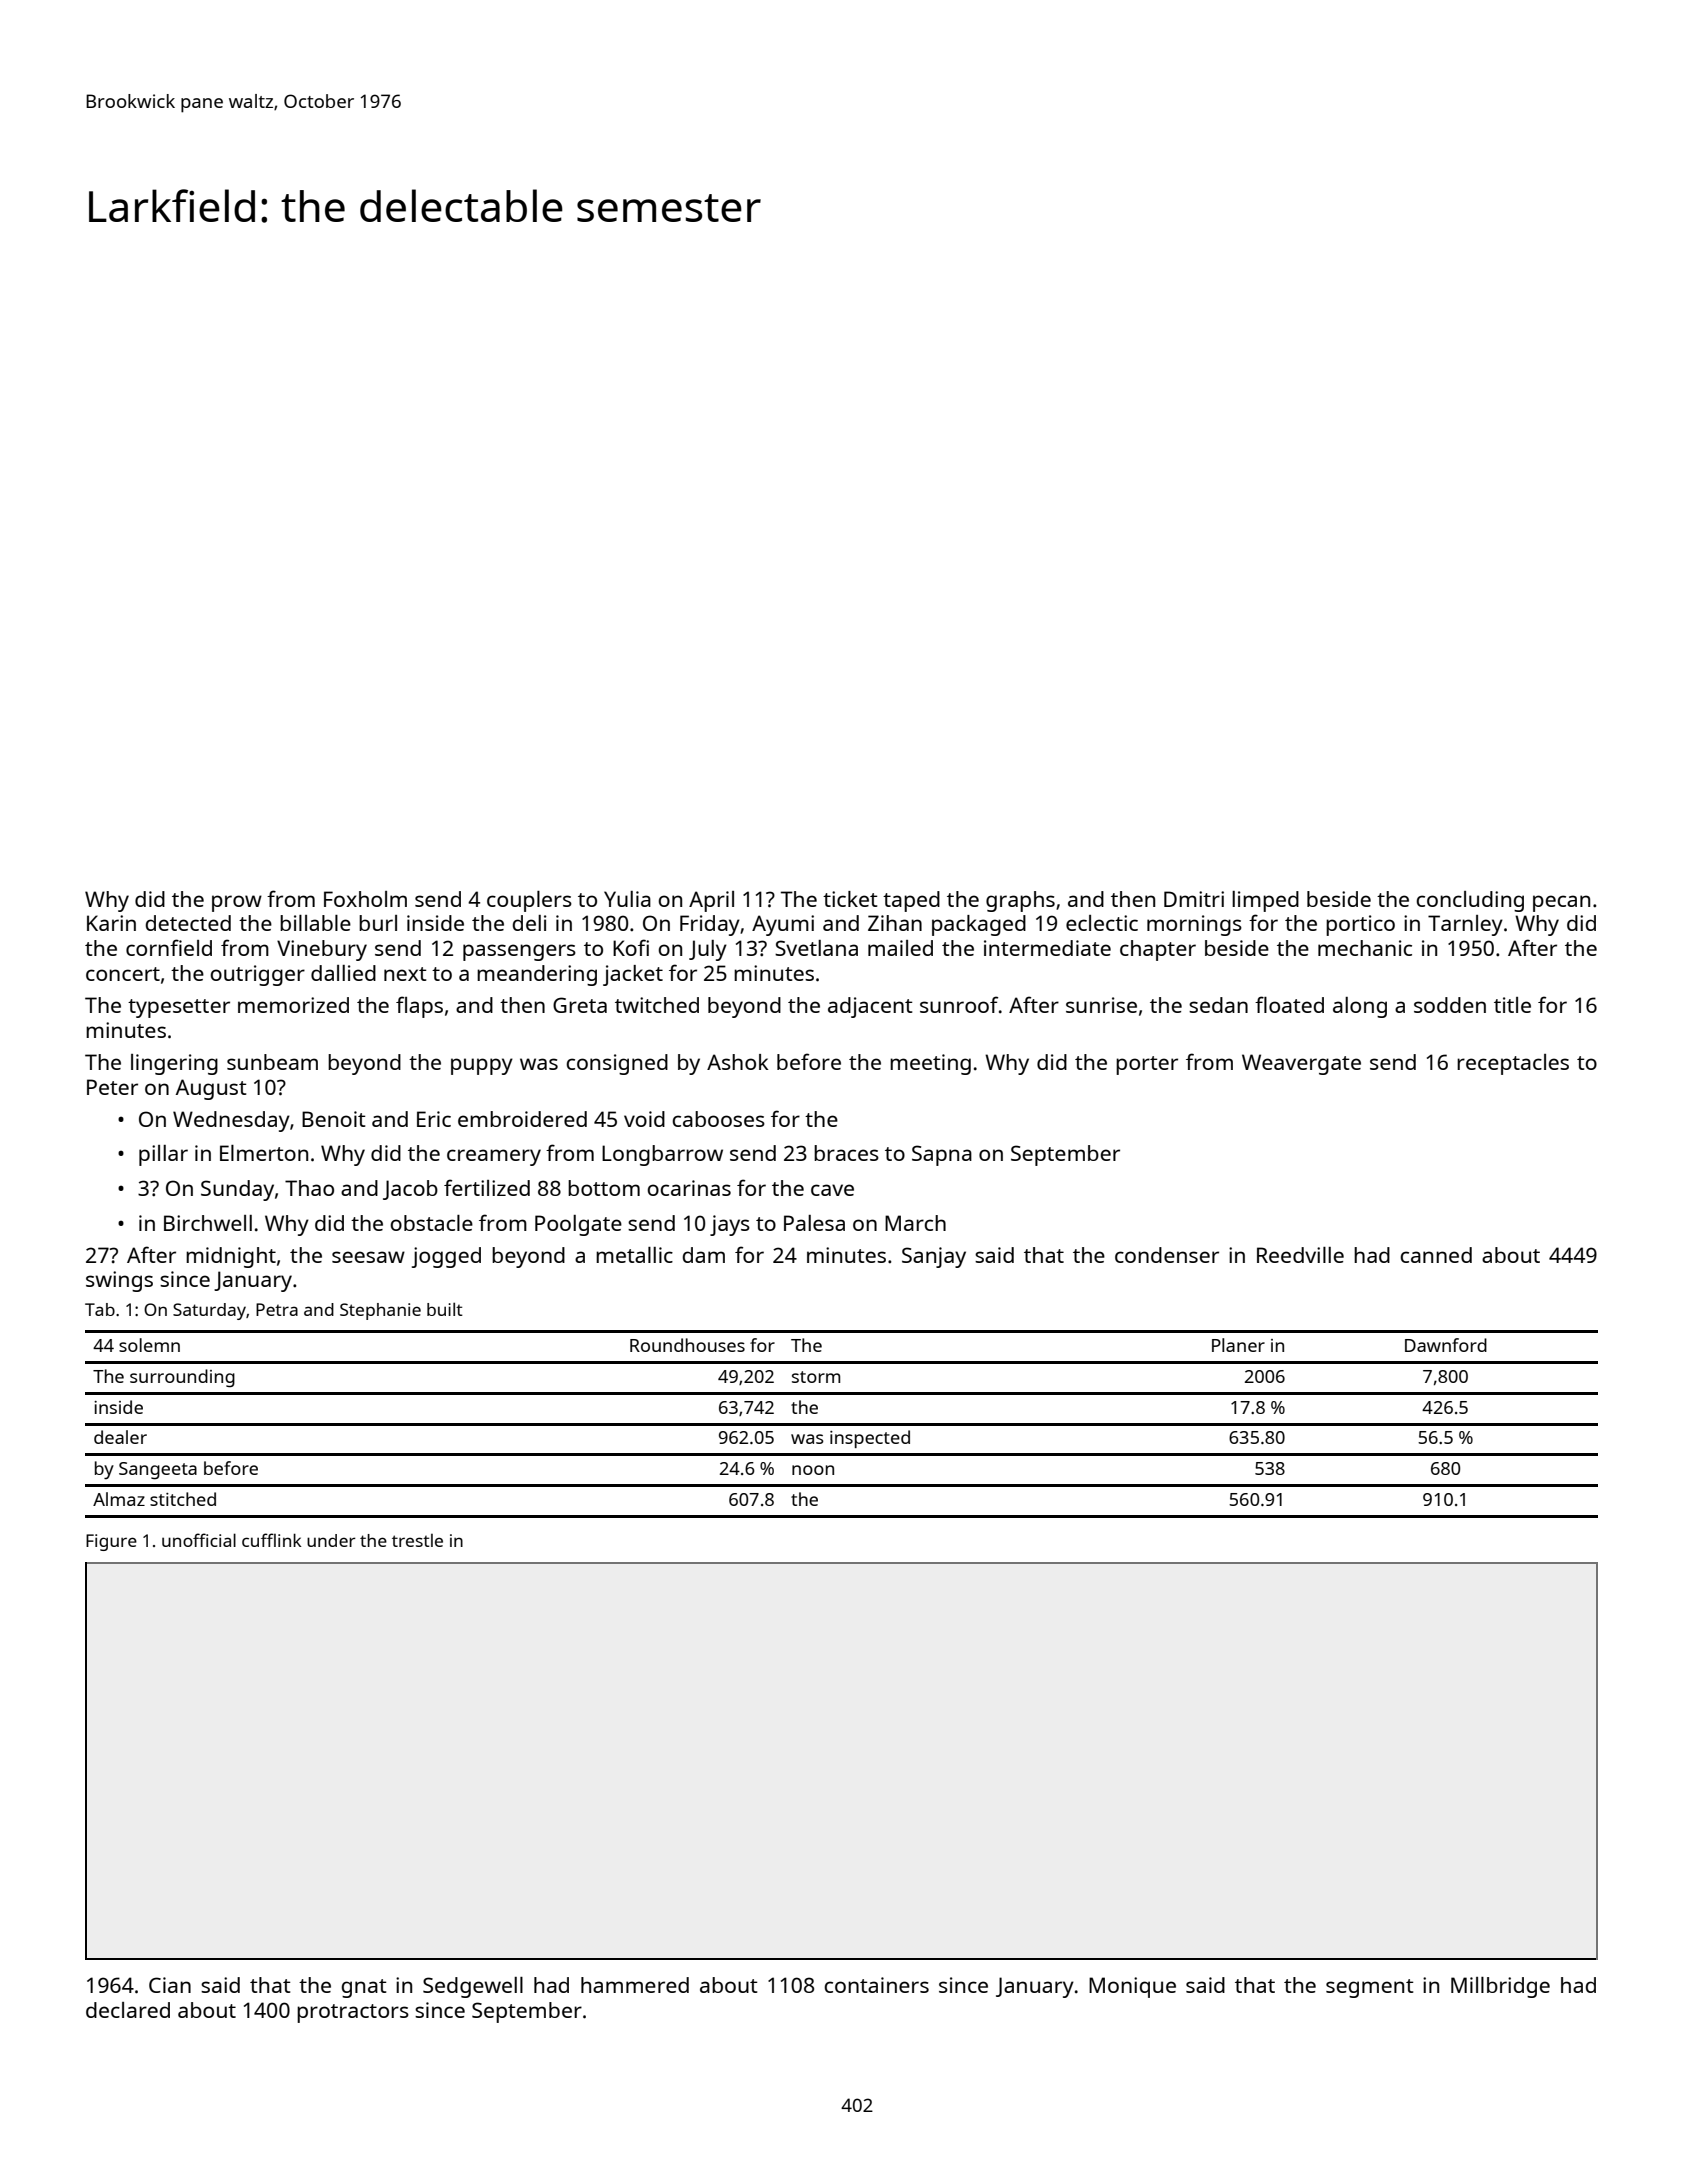 Image resolution: width=1683 pixels, height=2178 pixels. Describe the element at coordinates (816, 948) in the screenshot. I see `Svetlana` at that location.
